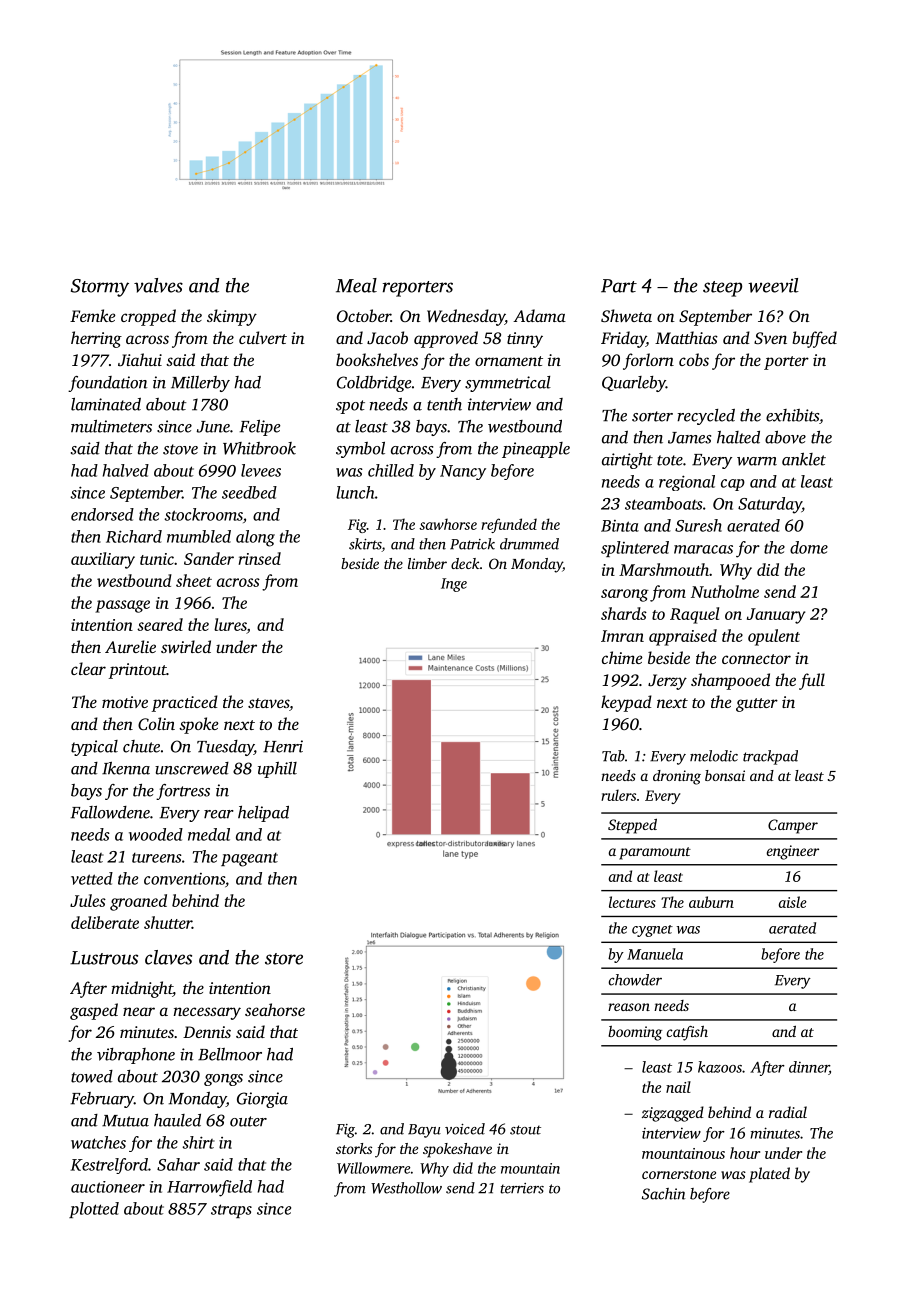 The height and width of the page is (1316, 908). I want to click on straps, so click(231, 1211).
